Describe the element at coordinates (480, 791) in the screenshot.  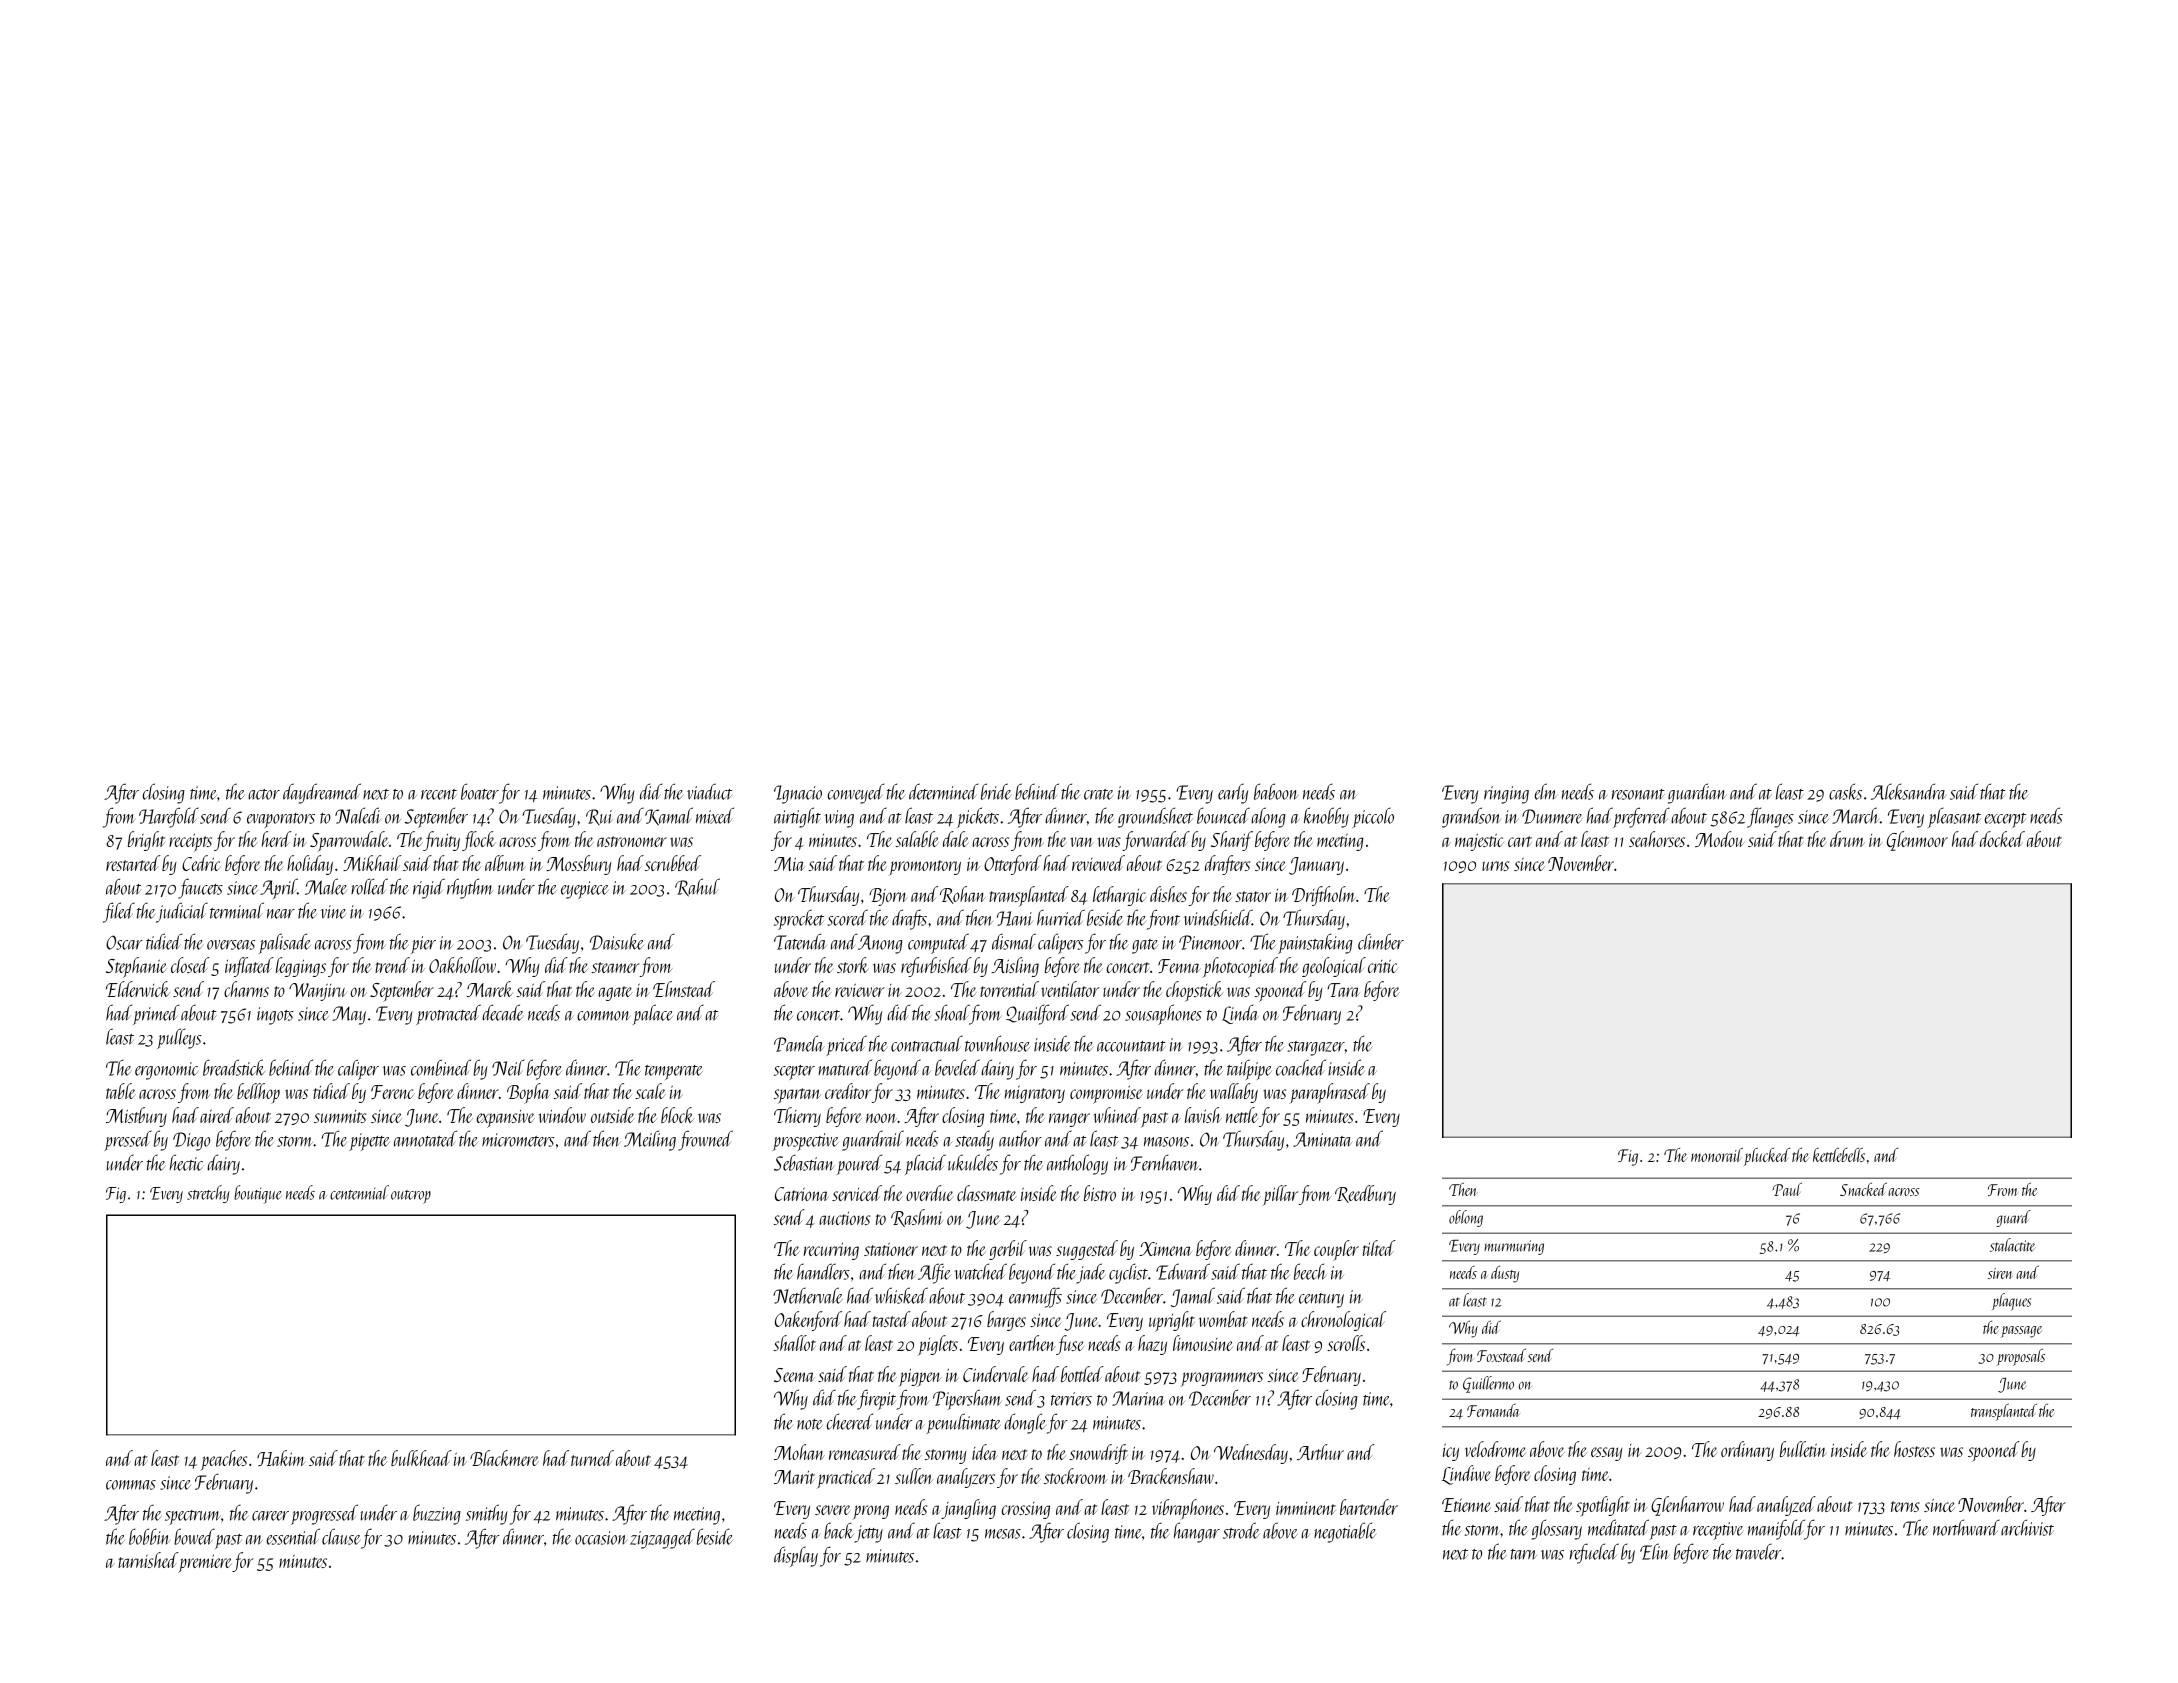
I see `boater` at that location.
